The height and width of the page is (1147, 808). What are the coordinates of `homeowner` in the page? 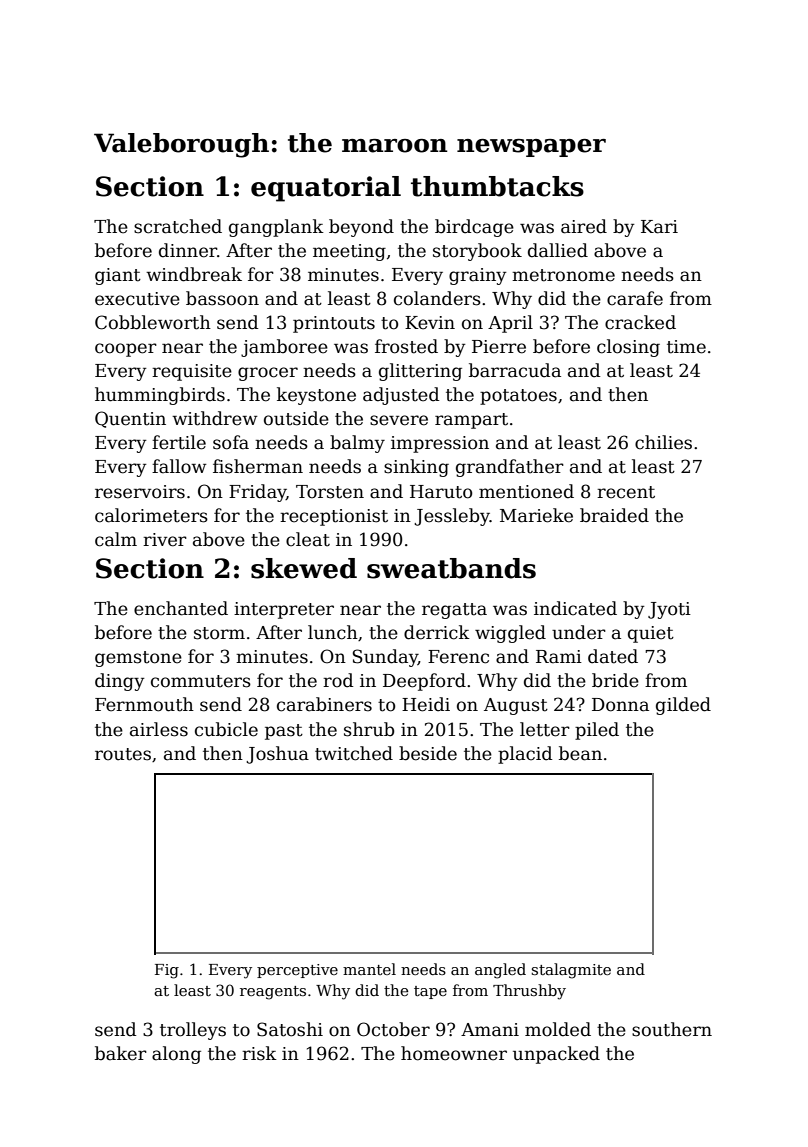 It's located at (454, 1053).
